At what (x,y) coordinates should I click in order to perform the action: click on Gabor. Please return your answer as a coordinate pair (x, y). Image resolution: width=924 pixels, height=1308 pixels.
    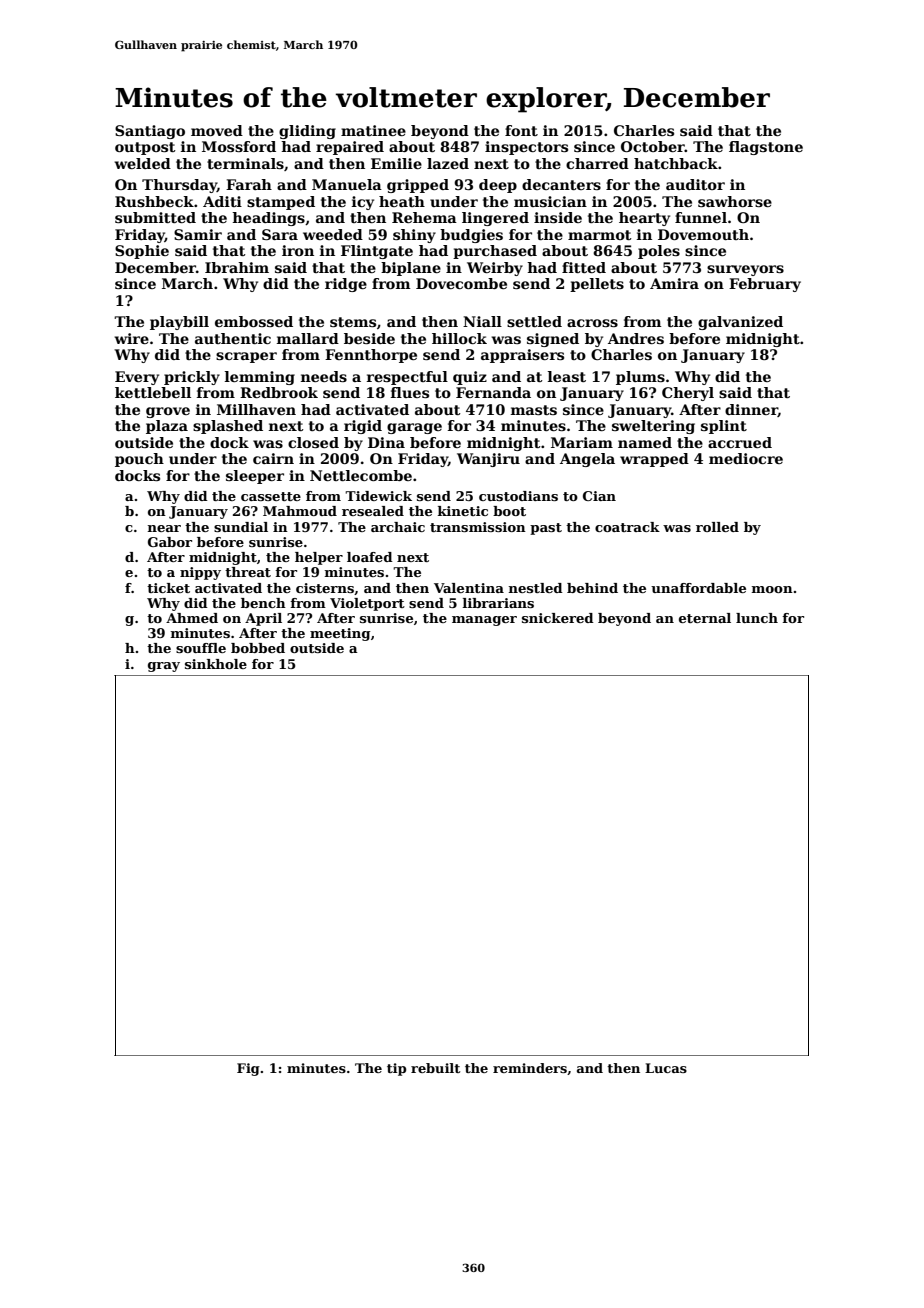
    Looking at the image, I should click on (170, 542).
